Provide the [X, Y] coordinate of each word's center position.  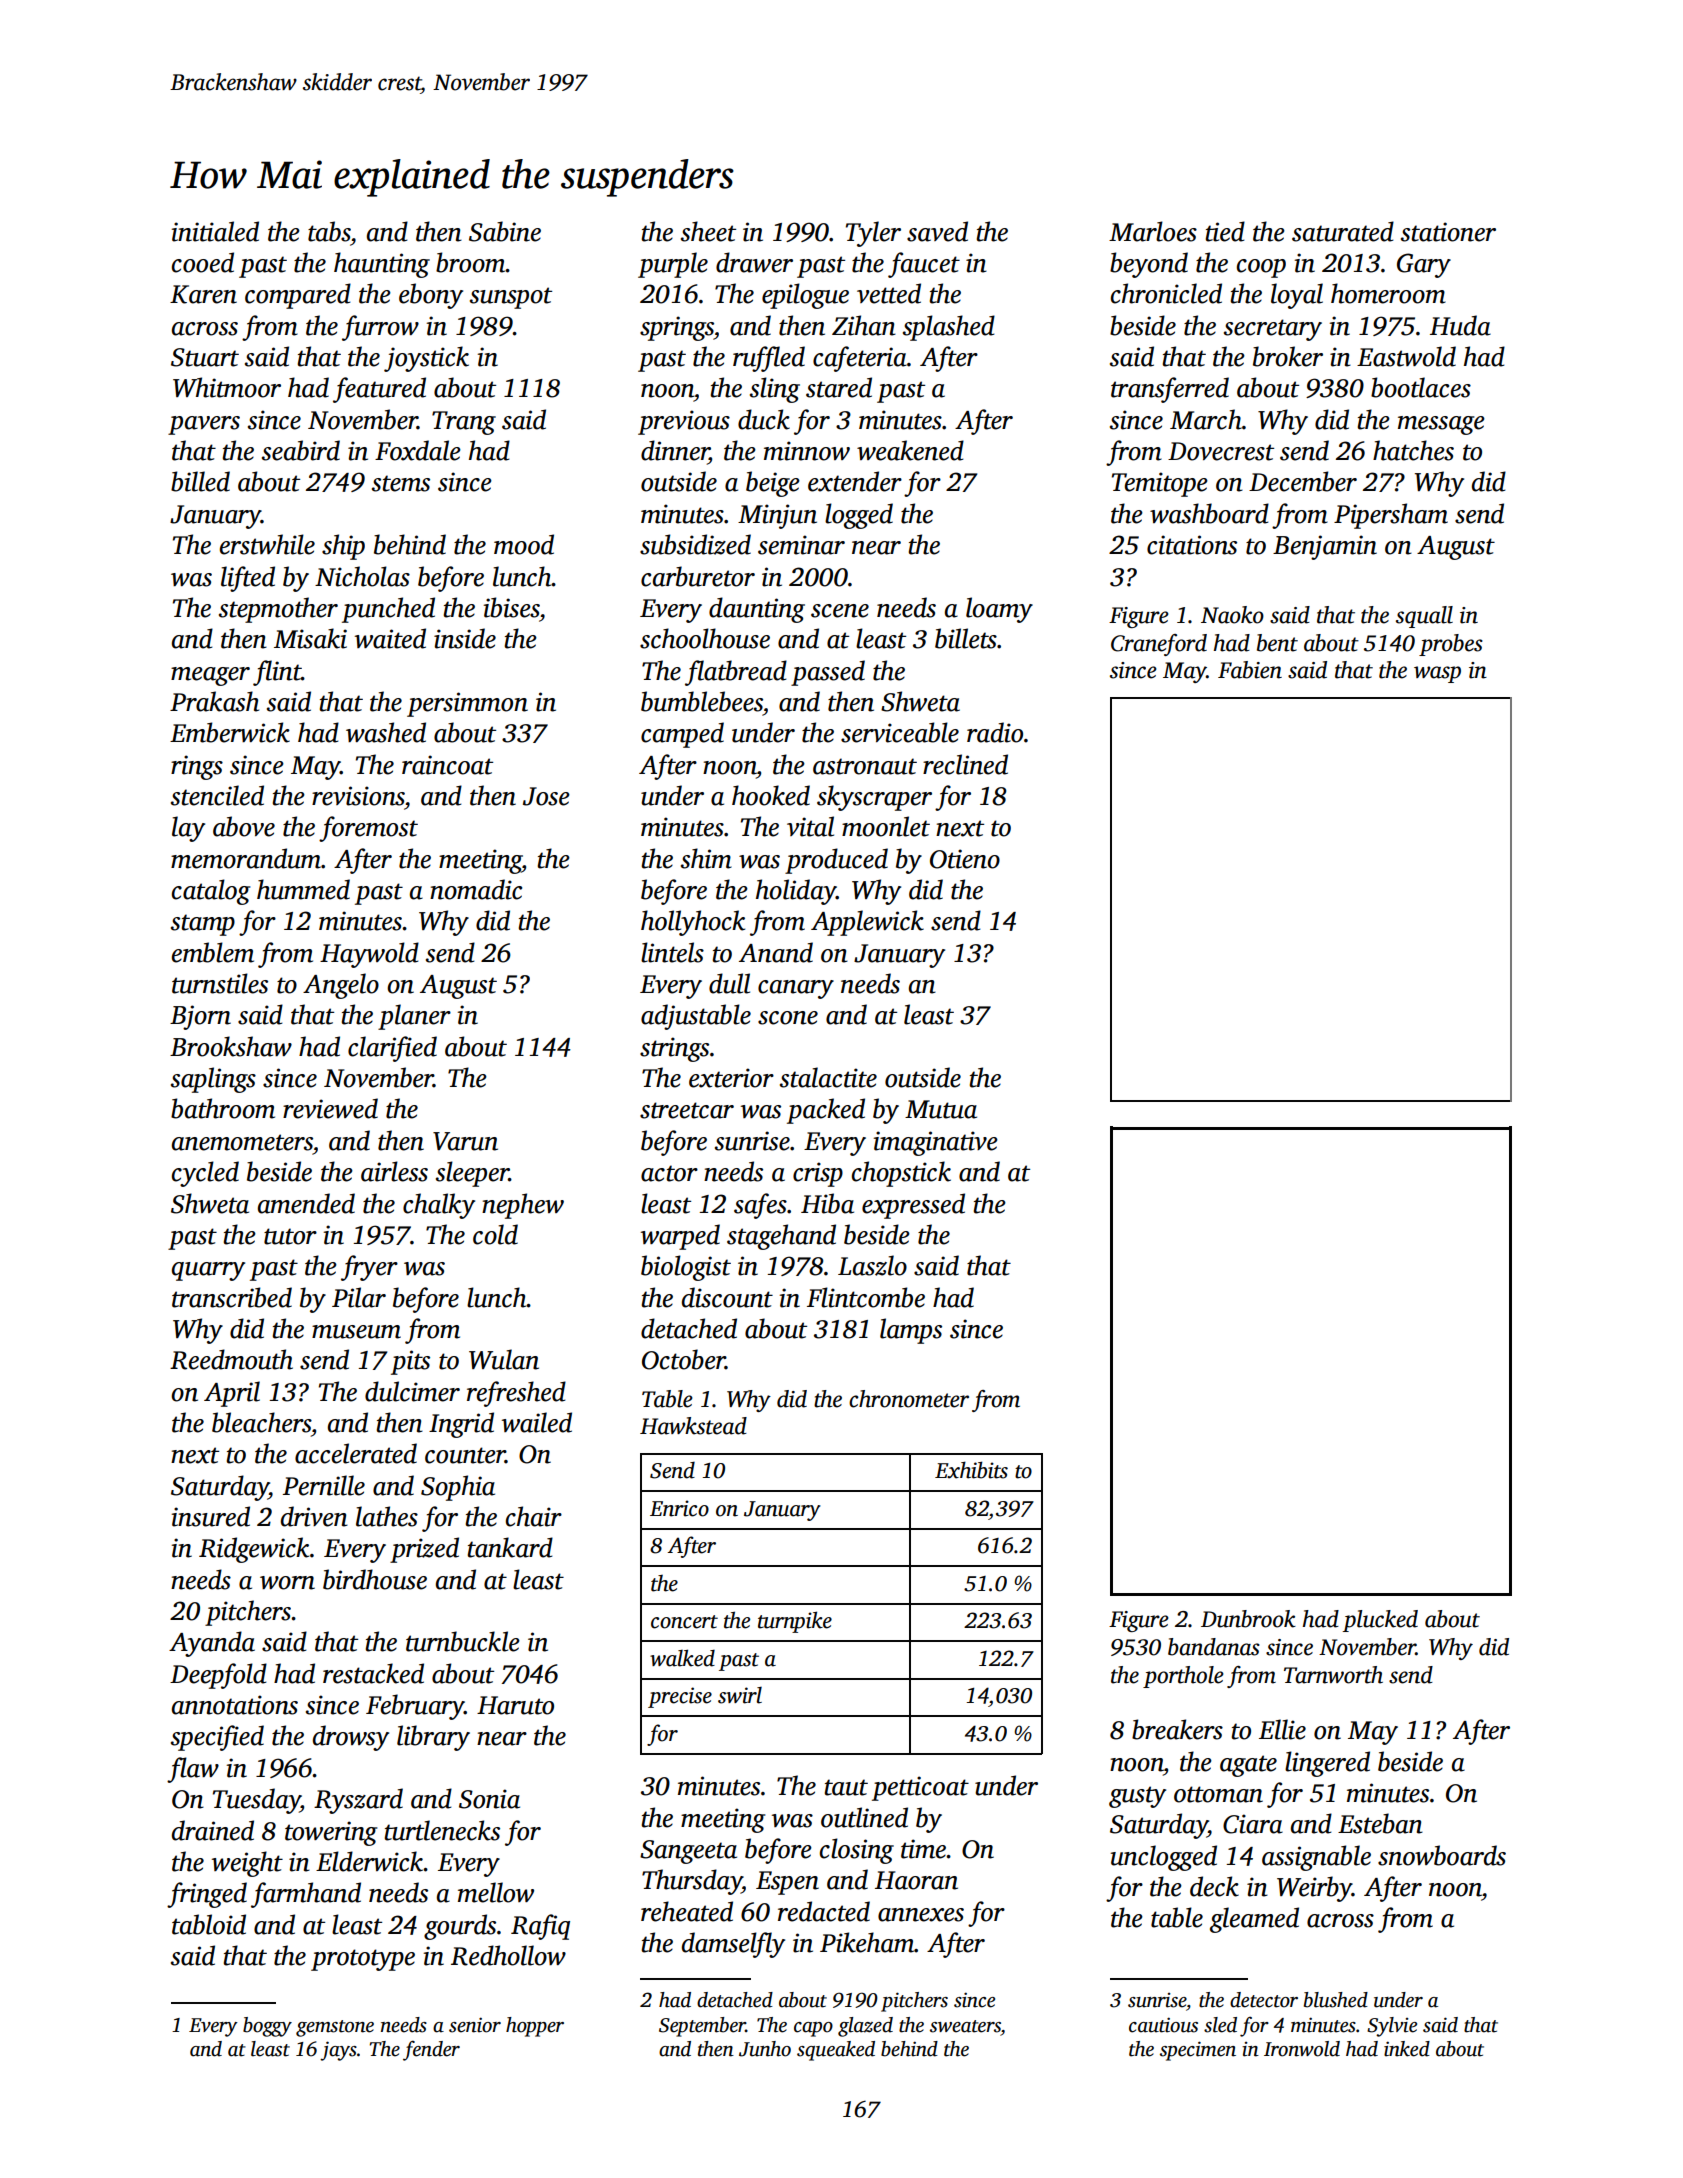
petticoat [920, 1788]
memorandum [246, 858]
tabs [329, 231]
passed [828, 673]
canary [796, 989]
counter [465, 1455]
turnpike [795, 1622]
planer [414, 1017]
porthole [1183, 1677]
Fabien [1250, 670]
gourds [460, 1927]
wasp [1437, 674]
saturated [1343, 231]
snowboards [1442, 1855]
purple [673, 265]
